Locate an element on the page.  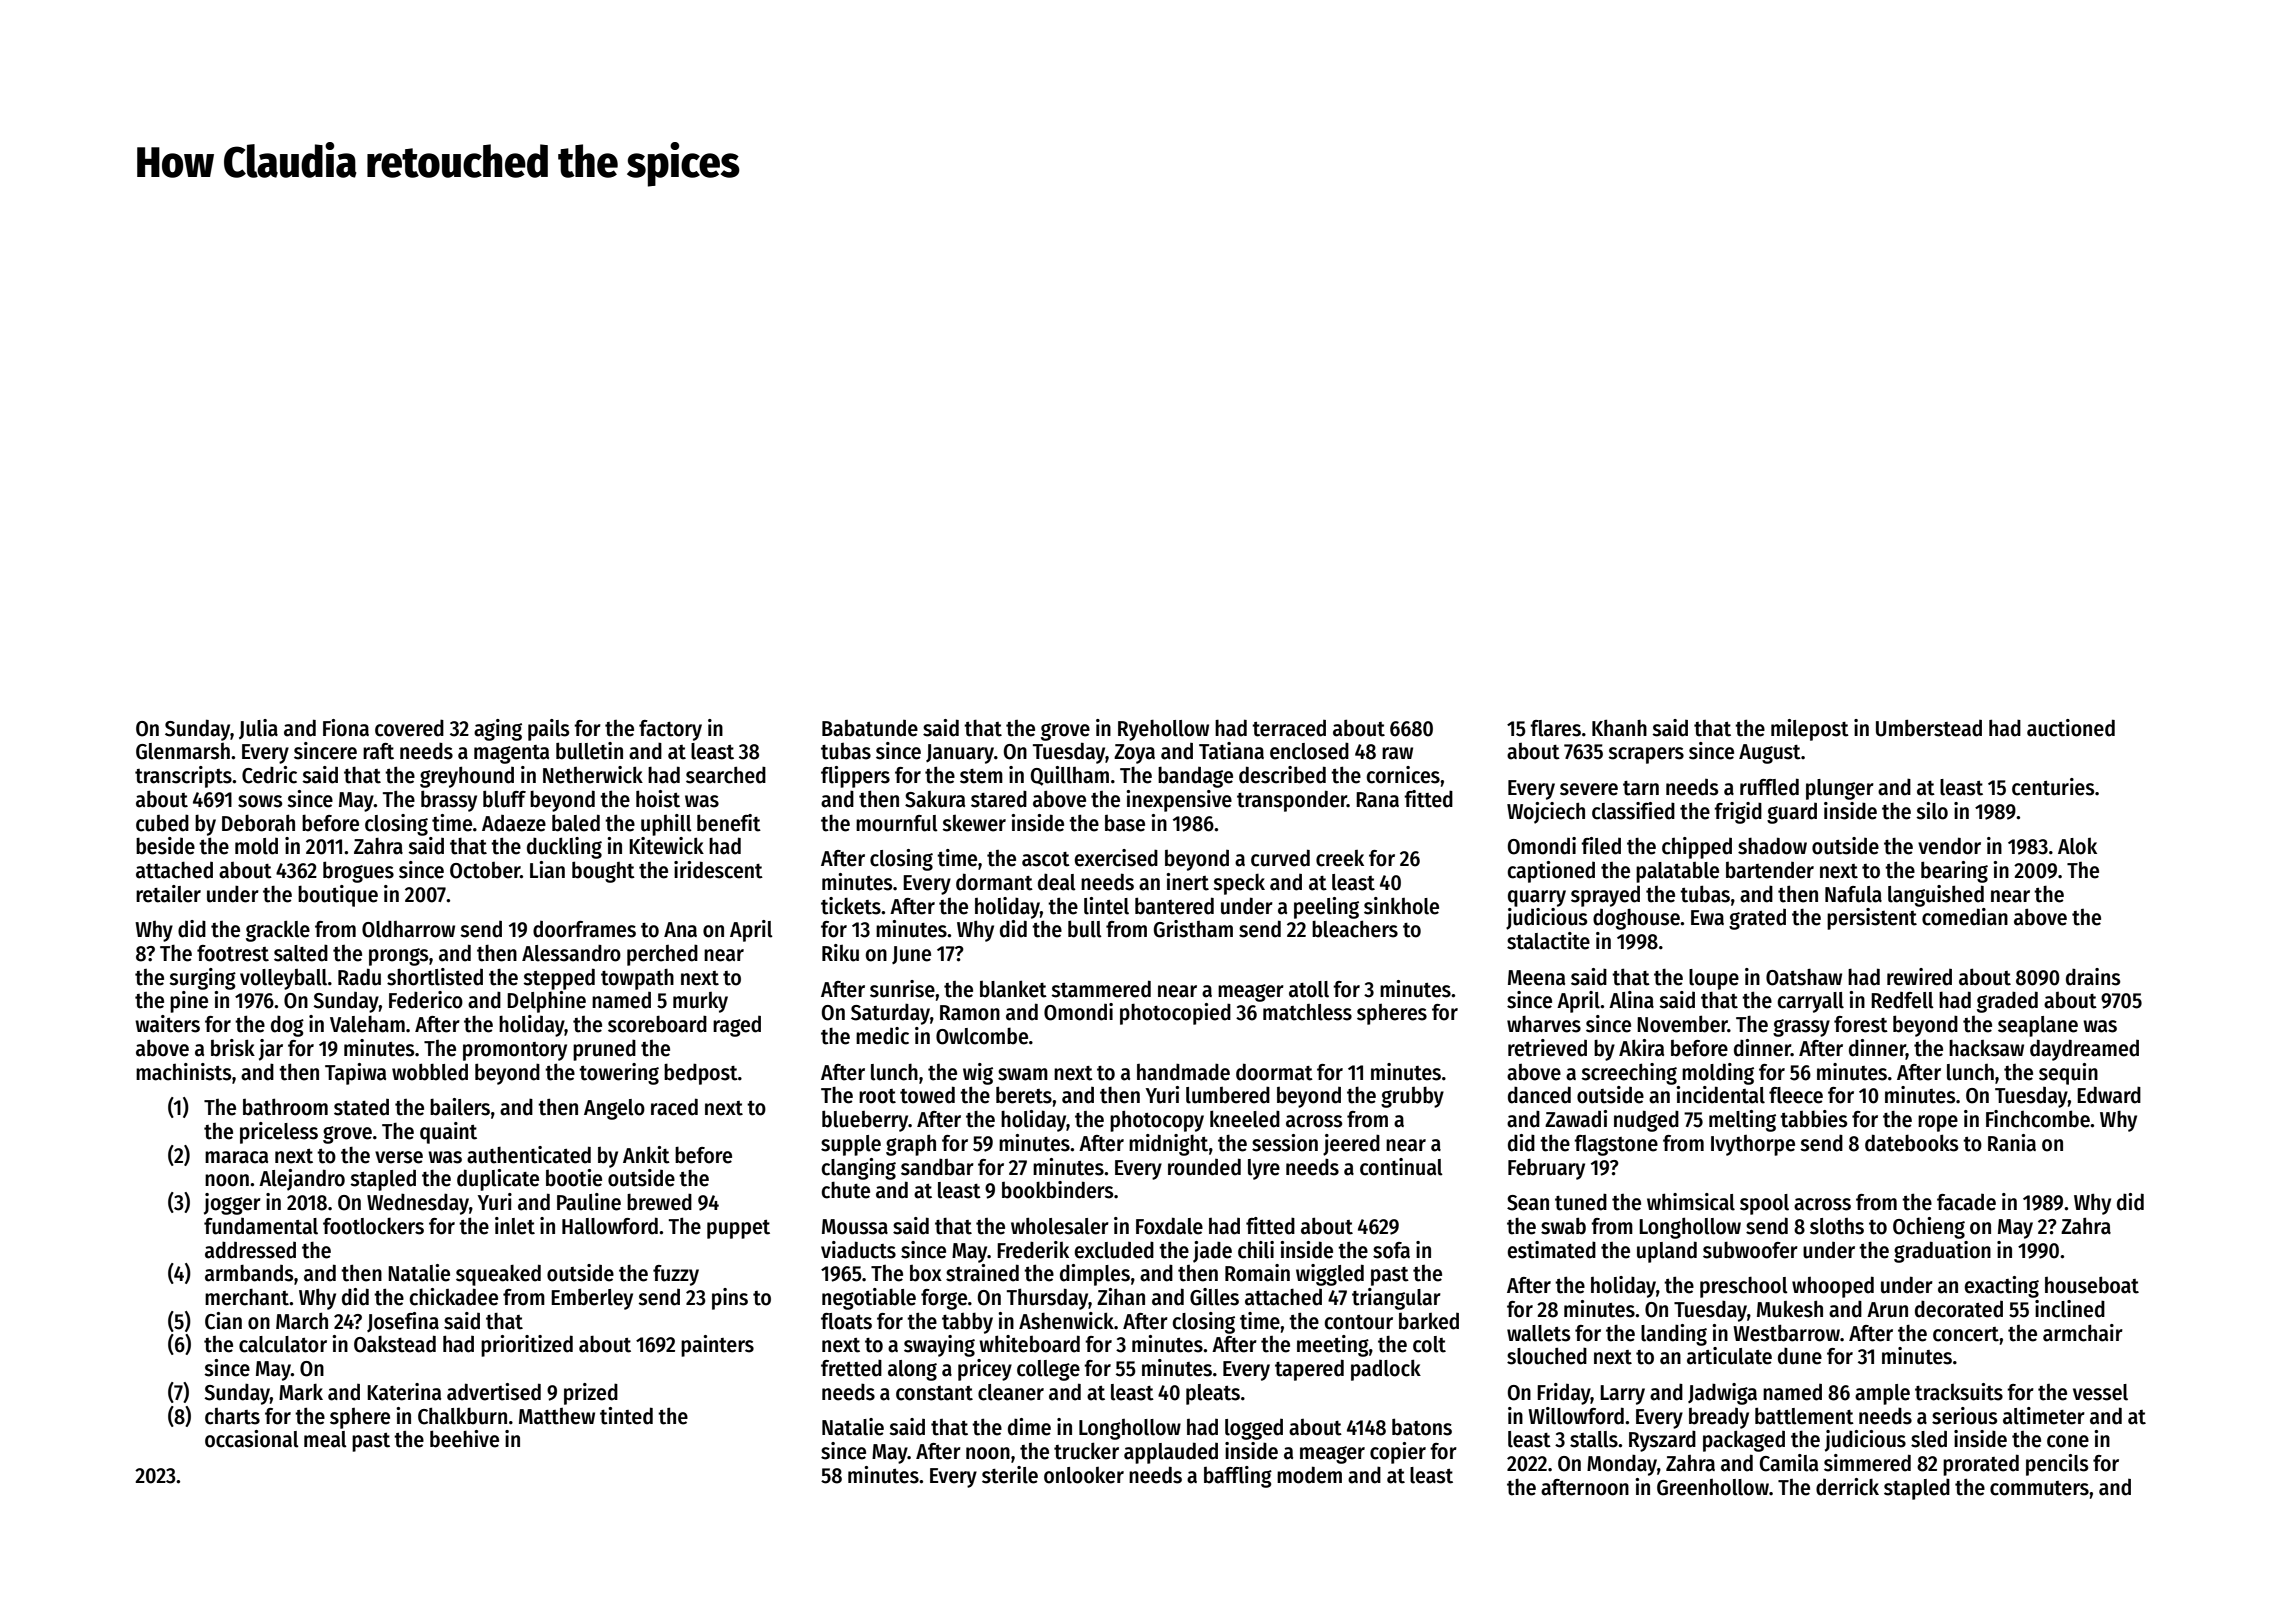
matchless is located at coordinates (1307, 1012).
